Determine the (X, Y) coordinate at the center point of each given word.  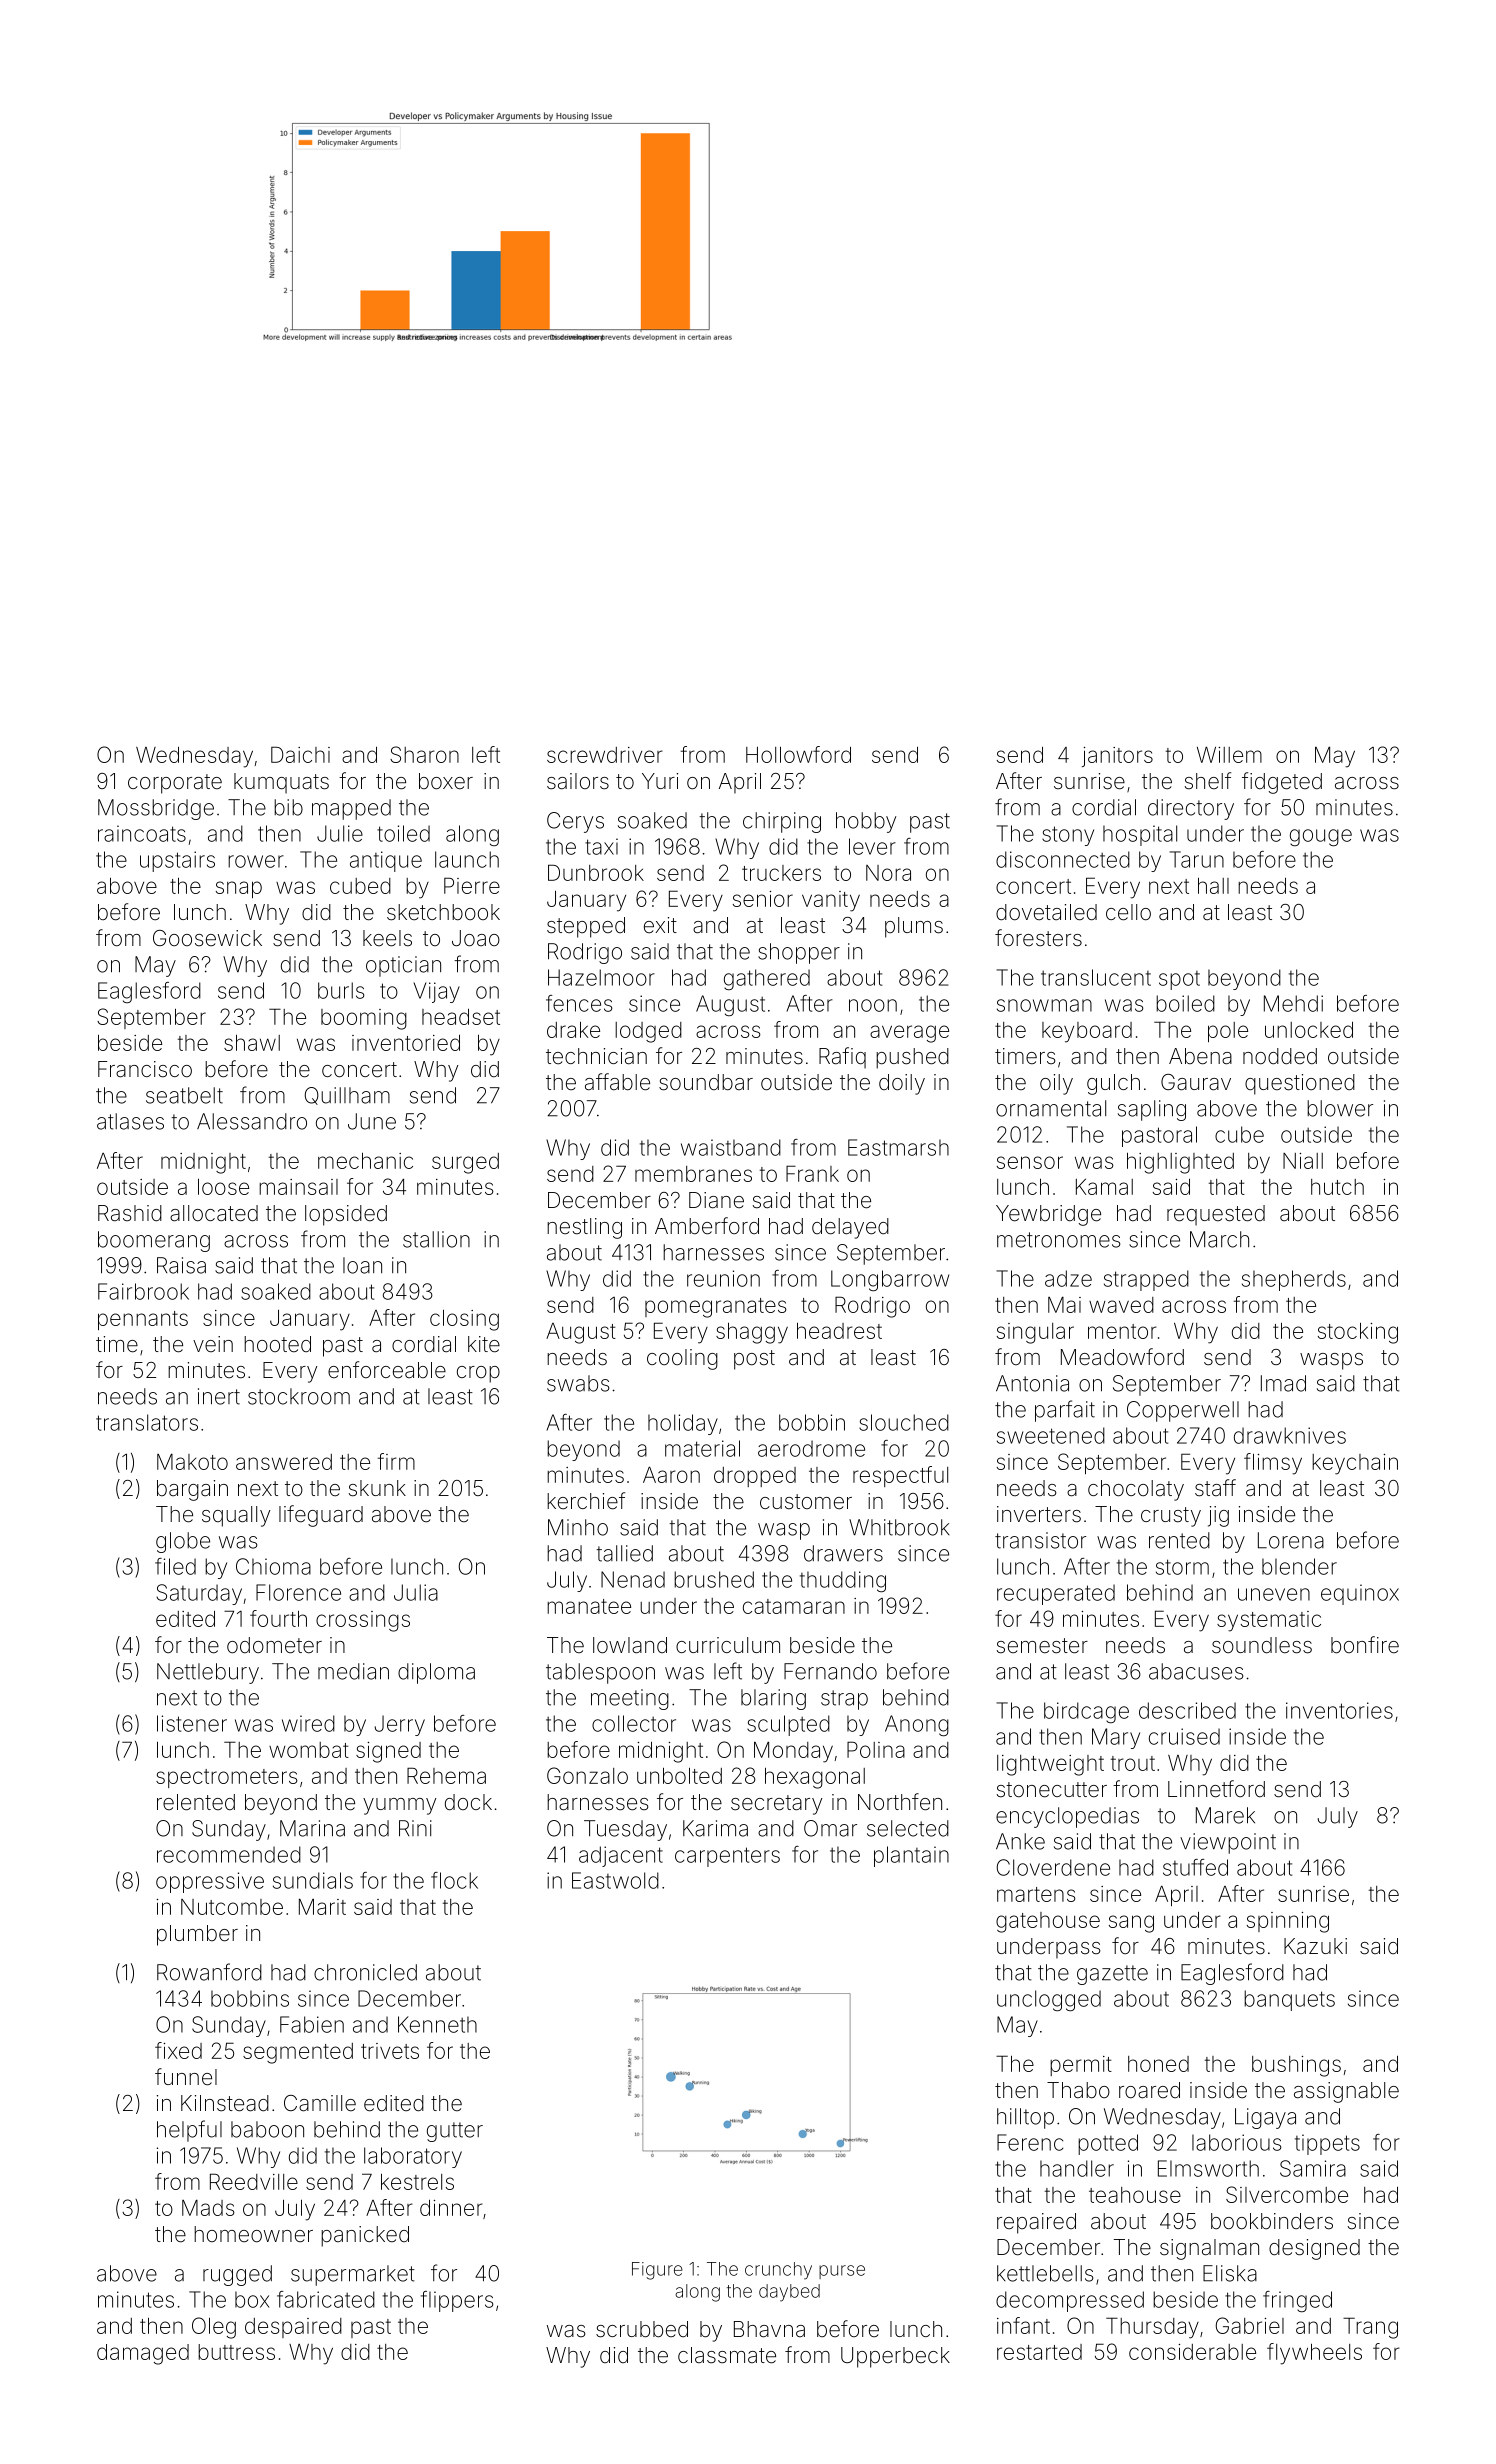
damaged (143, 2354)
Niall (1303, 1161)
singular (1035, 1333)
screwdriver (605, 755)
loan (362, 1265)
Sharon (424, 754)
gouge (1321, 837)
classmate (727, 2355)
